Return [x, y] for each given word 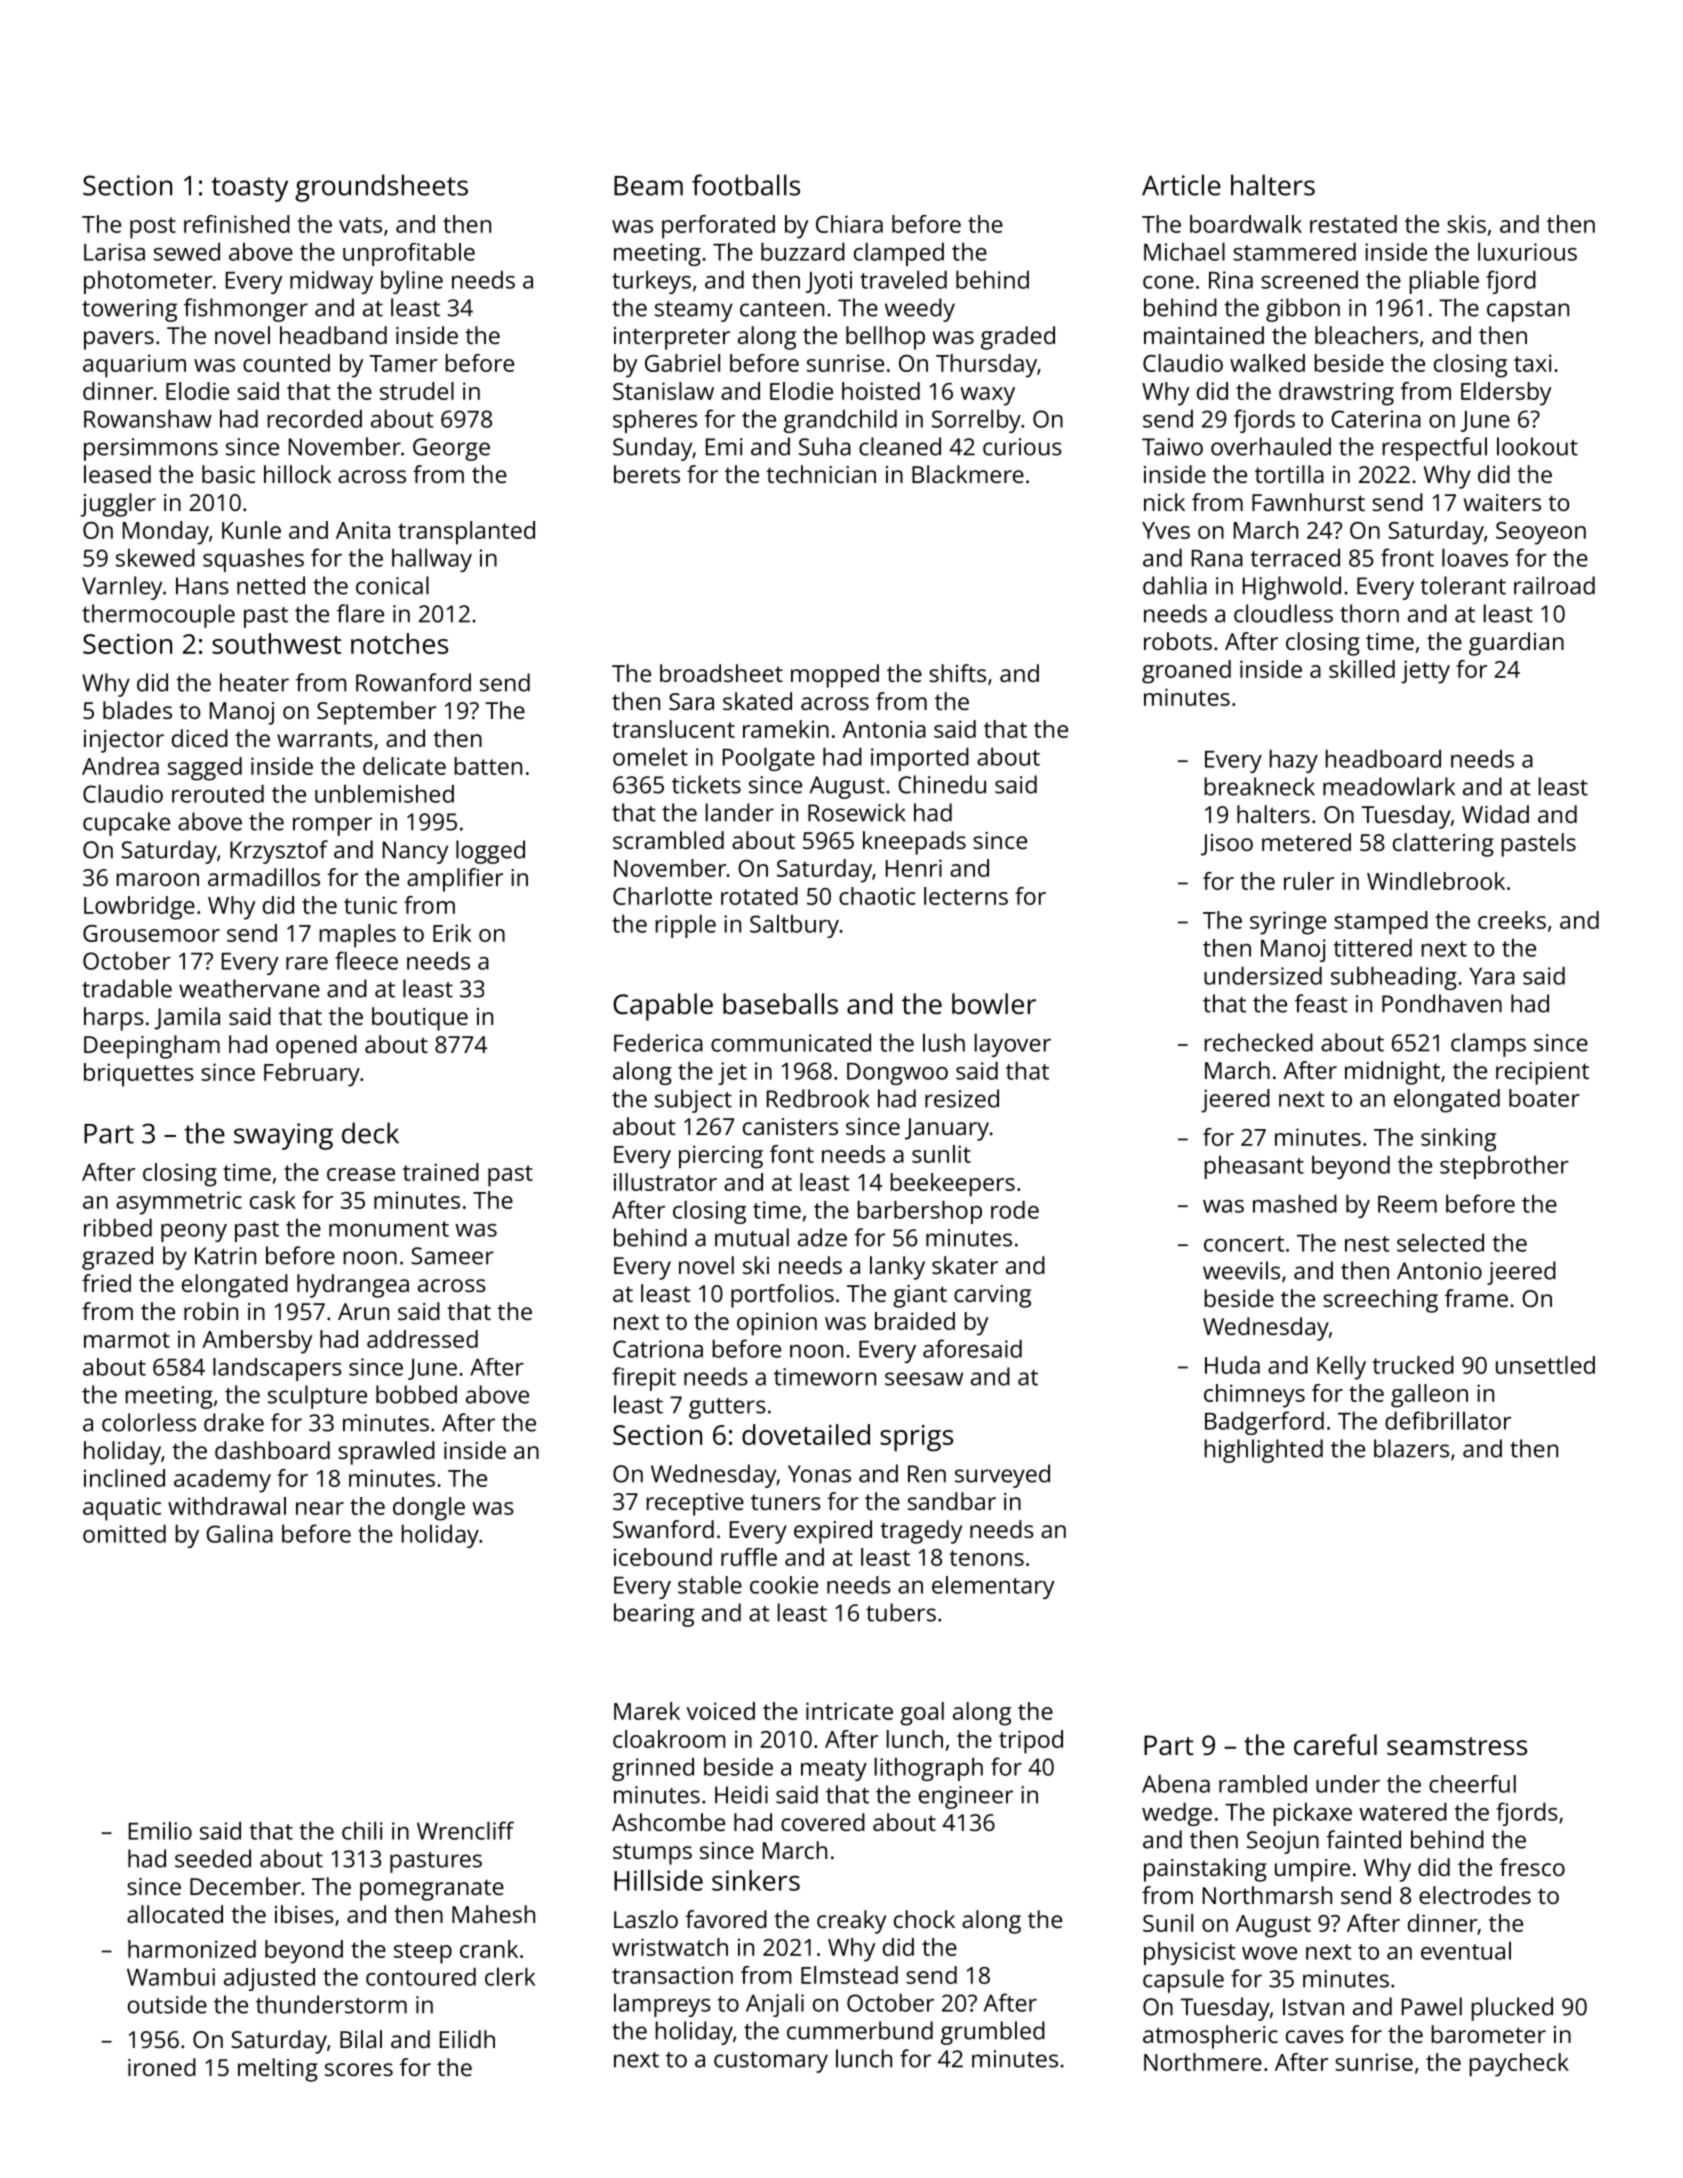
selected [1440, 1242]
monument [389, 1229]
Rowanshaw [148, 418]
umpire [1312, 1870]
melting [278, 2070]
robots [1178, 641]
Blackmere [968, 474]
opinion [777, 1324]
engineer [966, 1797]
